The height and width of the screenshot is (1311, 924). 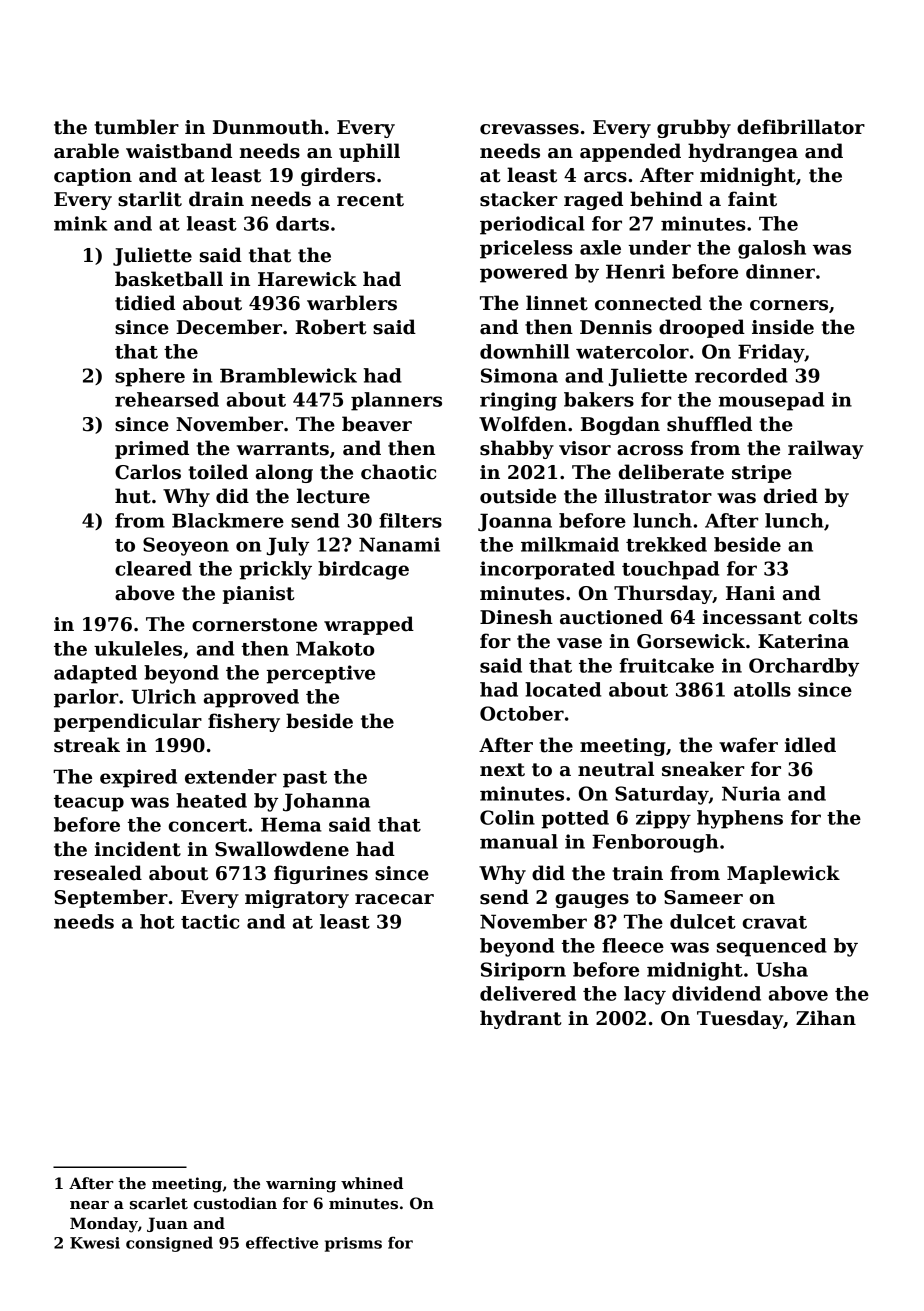 I want to click on manual, so click(x=519, y=841).
